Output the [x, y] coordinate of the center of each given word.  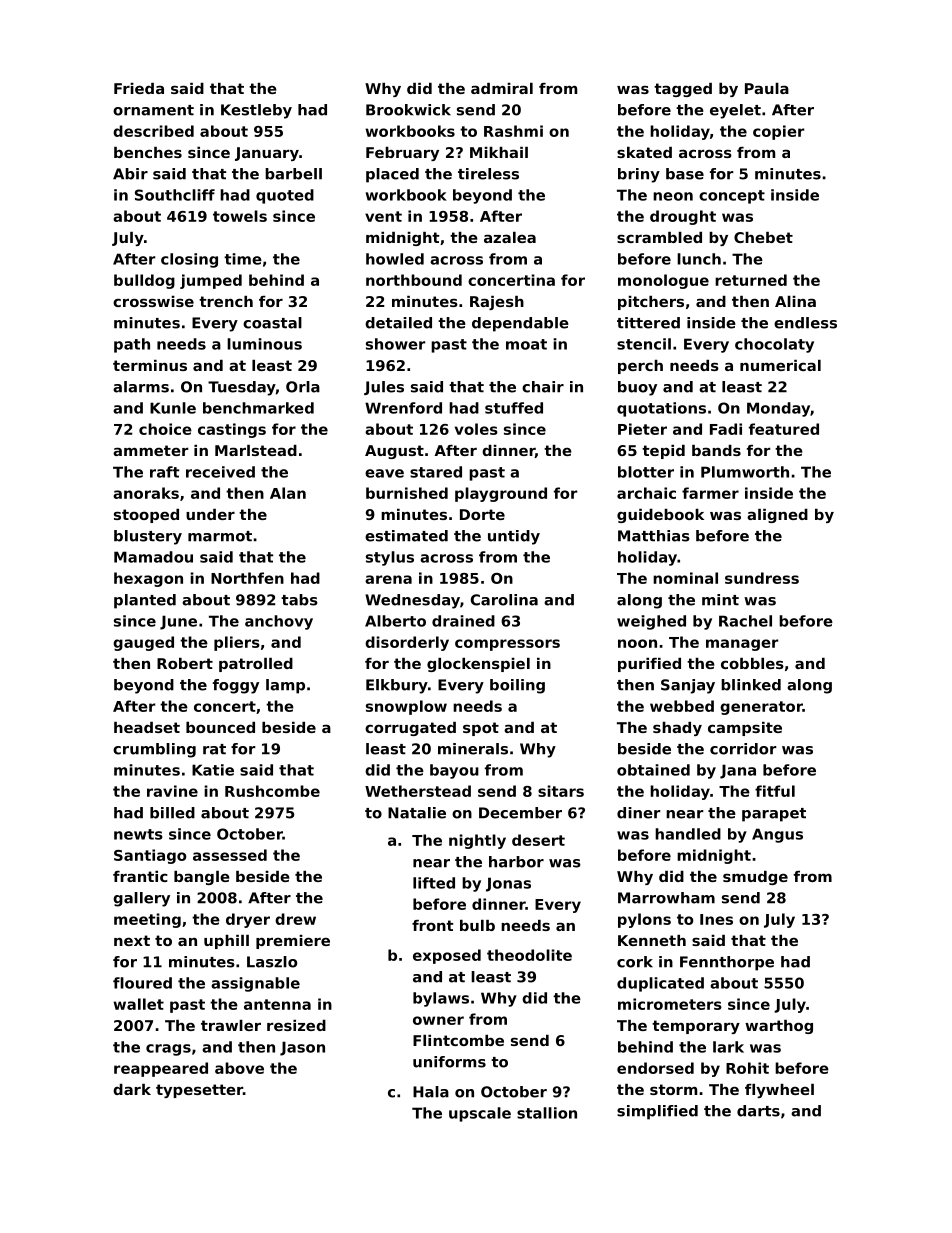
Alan [288, 493]
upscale [480, 1114]
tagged [683, 90]
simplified [657, 1112]
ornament [153, 110]
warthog [779, 1027]
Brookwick [408, 110]
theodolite [529, 955]
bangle [202, 878]
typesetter [199, 1091]
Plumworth [745, 472]
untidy [514, 537]
